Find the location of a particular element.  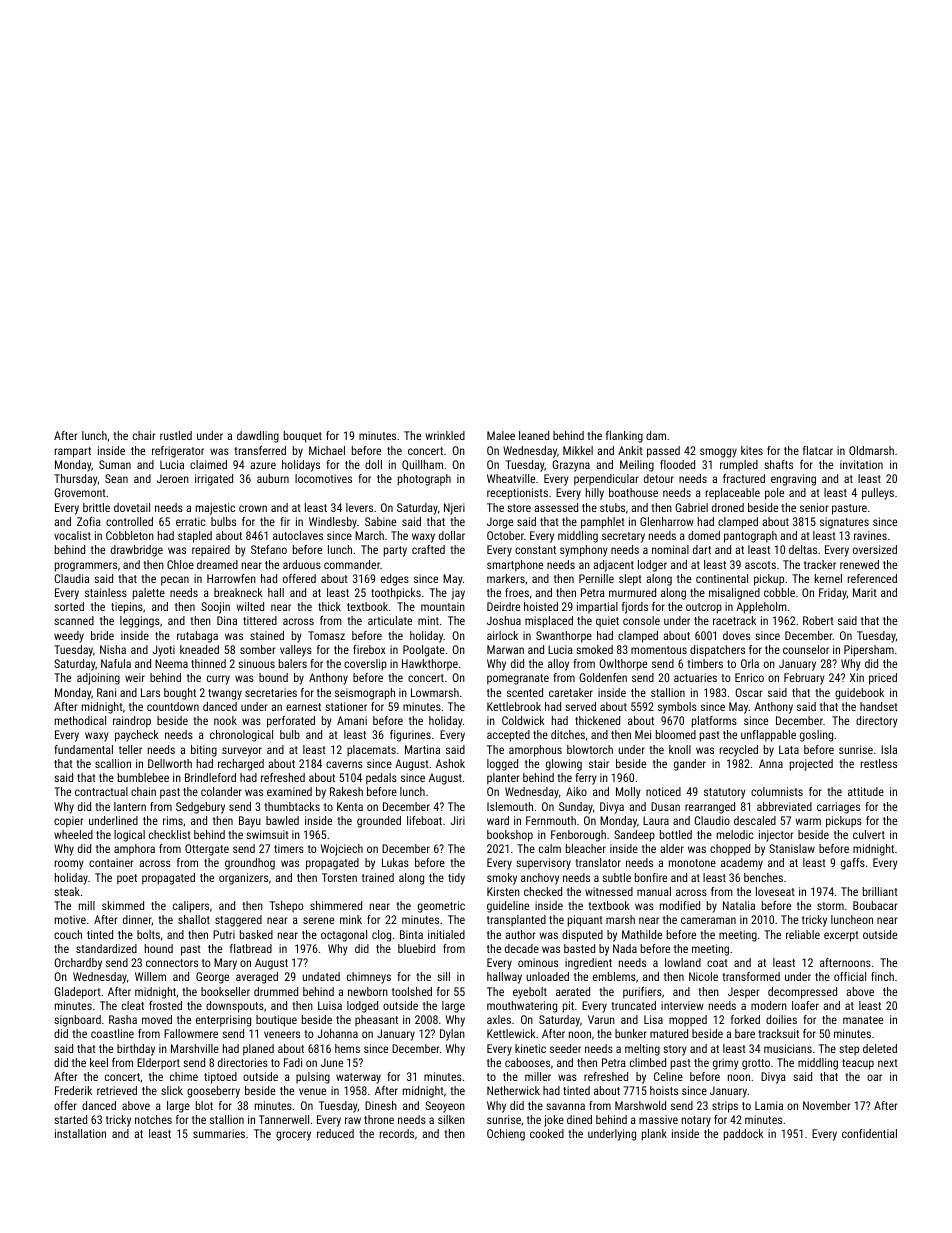

seismograph is located at coordinates (365, 694).
